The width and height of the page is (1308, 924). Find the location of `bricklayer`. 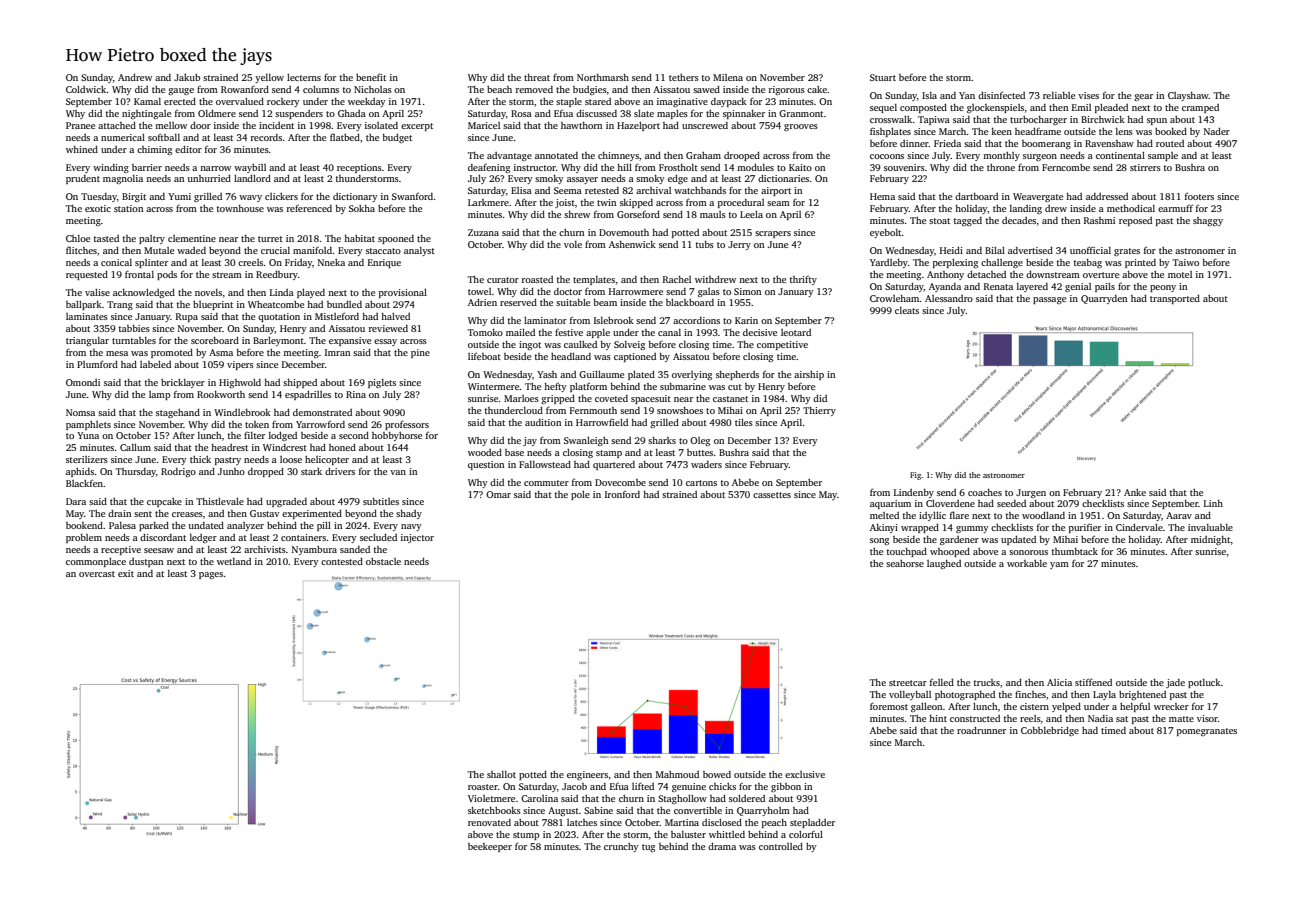

bricklayer is located at coordinates (183, 383).
